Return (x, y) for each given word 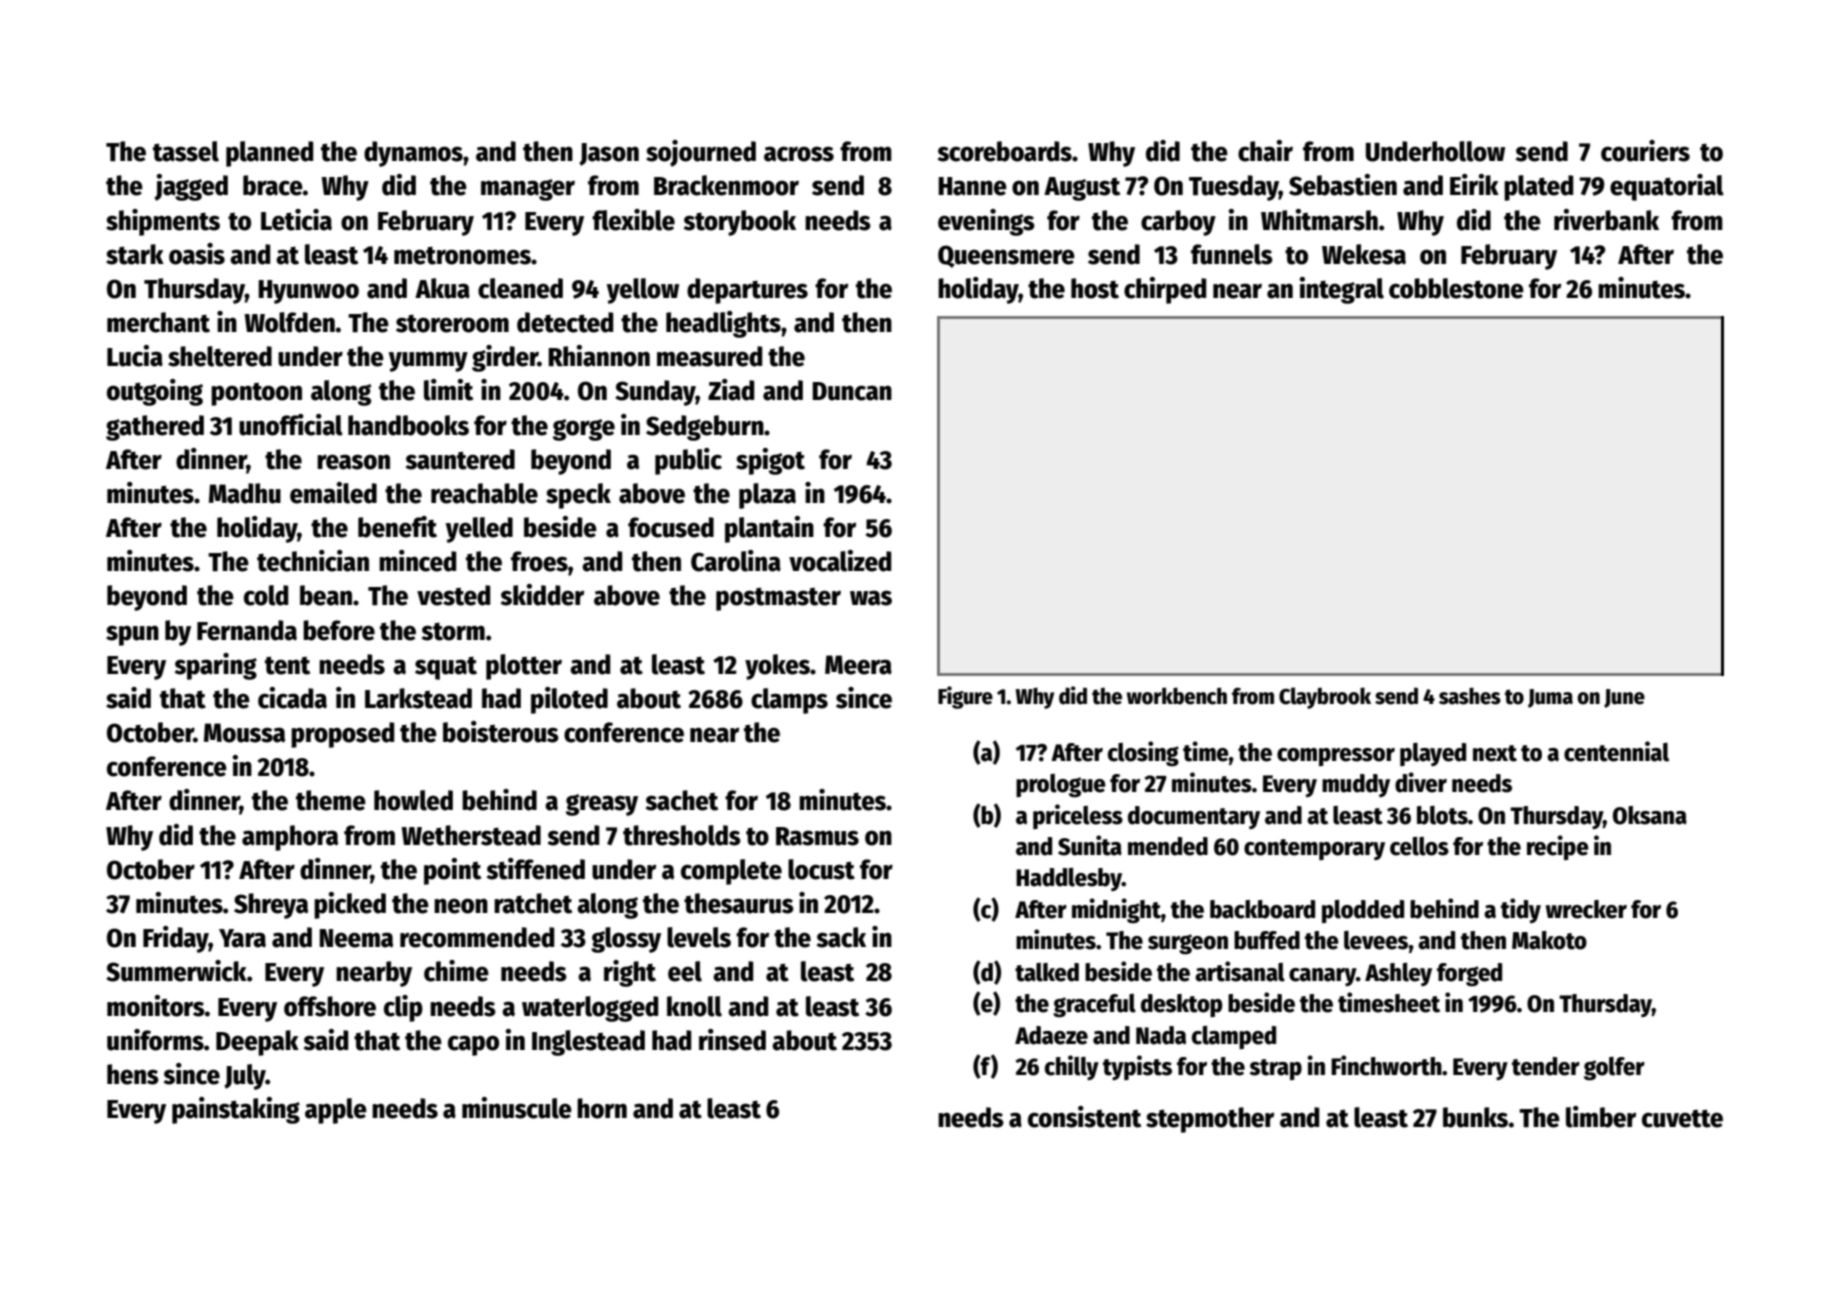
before (339, 630)
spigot (770, 461)
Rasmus (817, 836)
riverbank (1606, 220)
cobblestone (1456, 288)
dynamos (413, 154)
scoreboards (1005, 151)
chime (456, 971)
